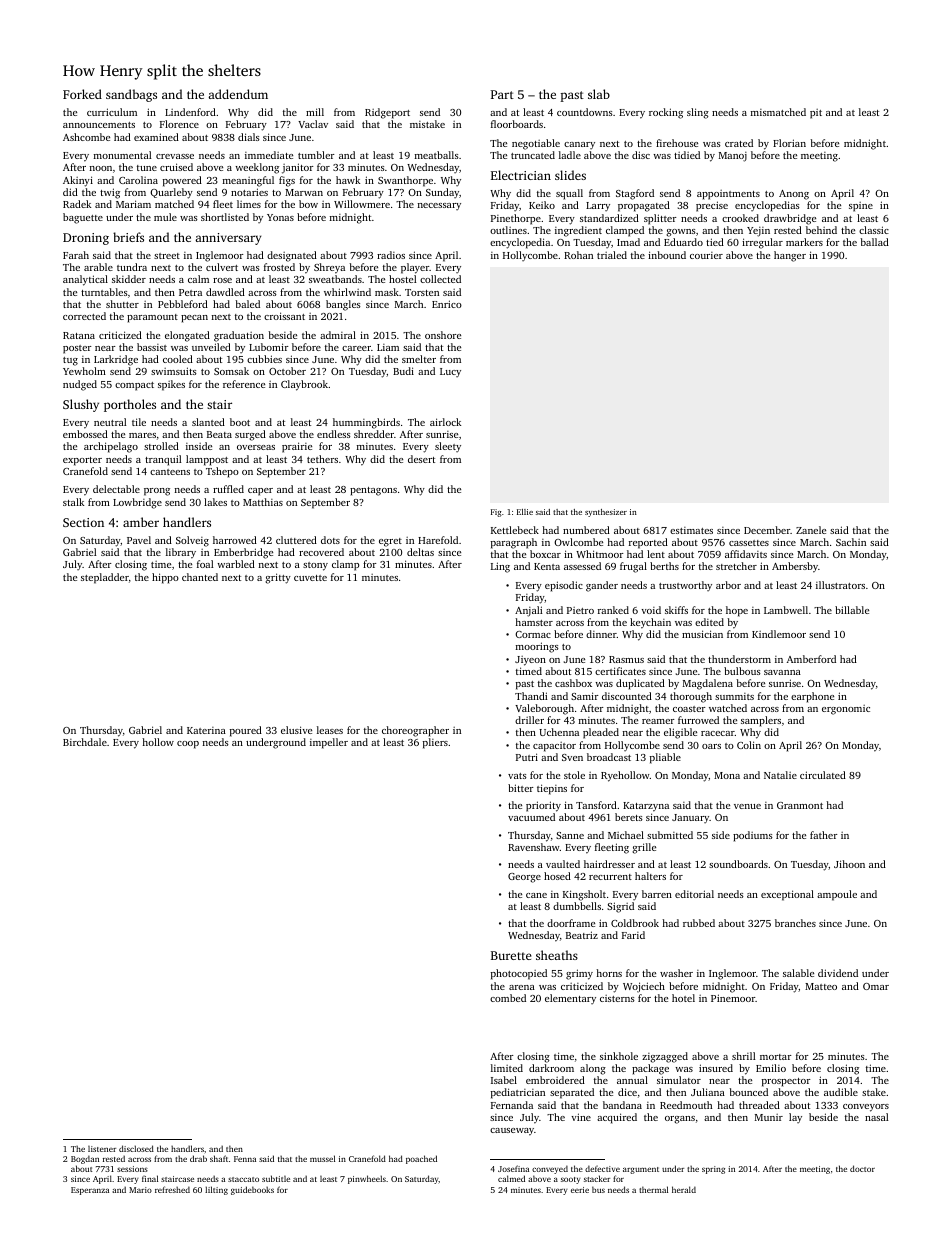  Describe the element at coordinates (811, 530) in the document. I see `Zanele` at that location.
